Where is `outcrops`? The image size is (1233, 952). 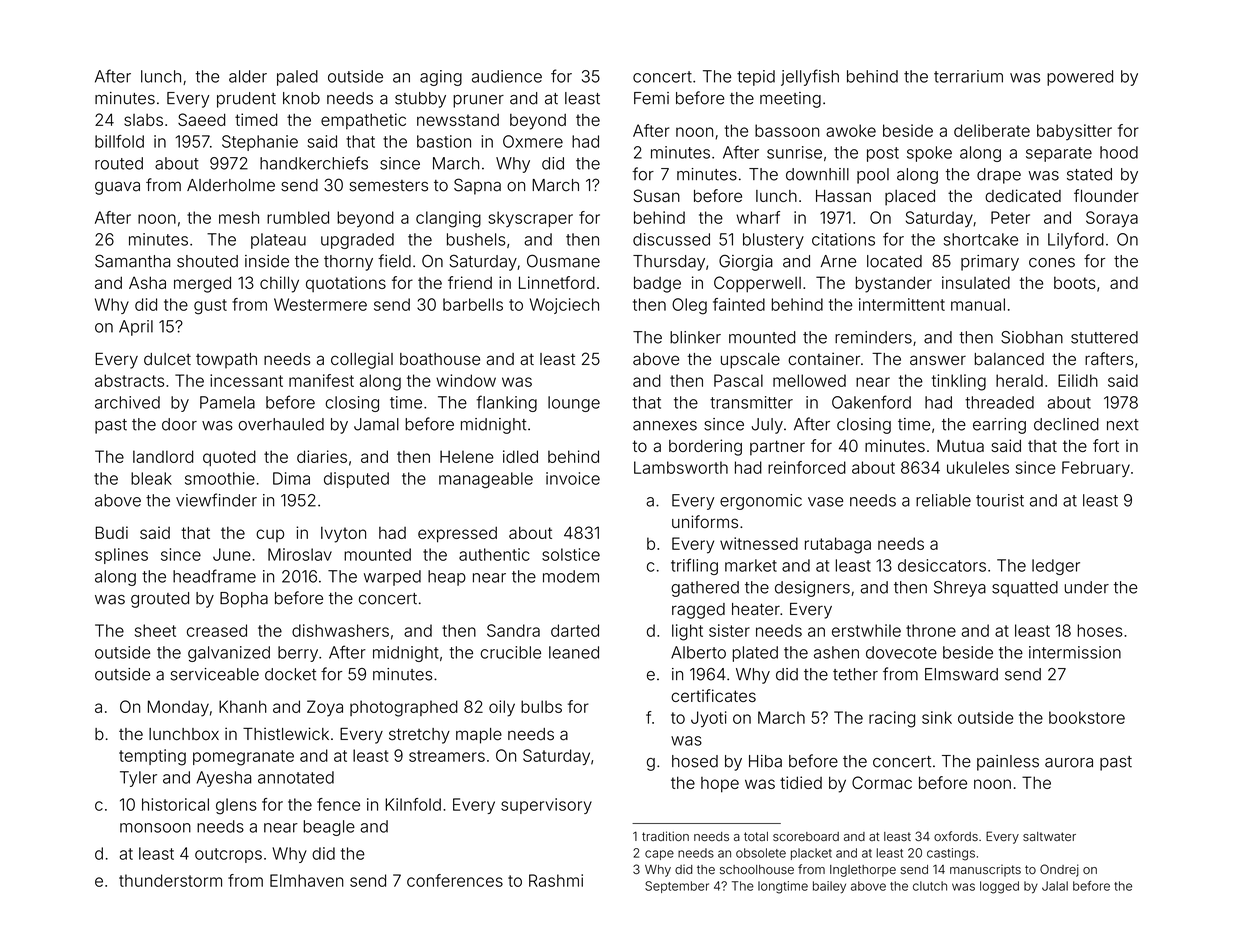 outcrops is located at coordinates (228, 855).
